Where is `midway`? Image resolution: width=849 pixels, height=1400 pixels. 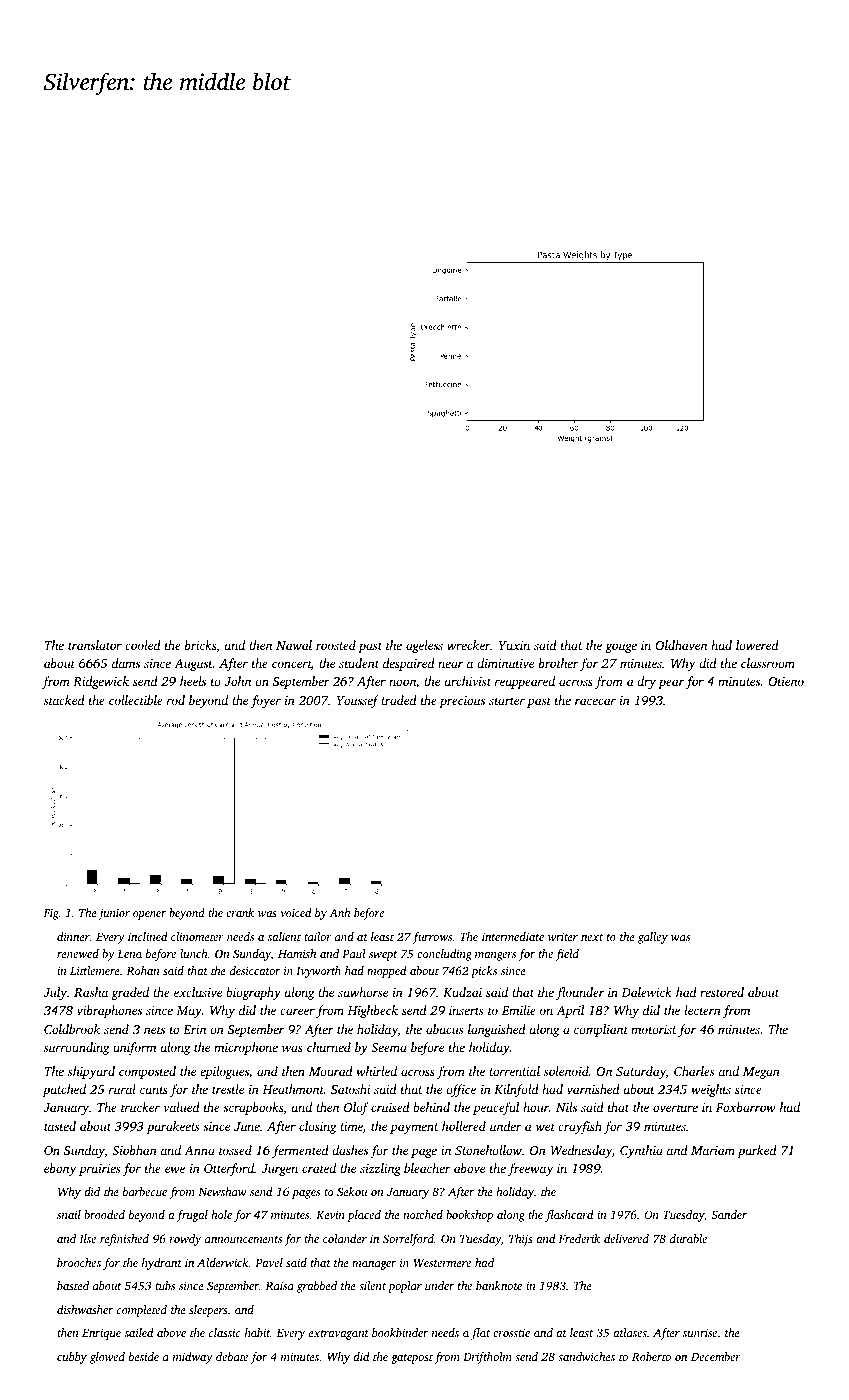 midway is located at coordinates (193, 1358).
